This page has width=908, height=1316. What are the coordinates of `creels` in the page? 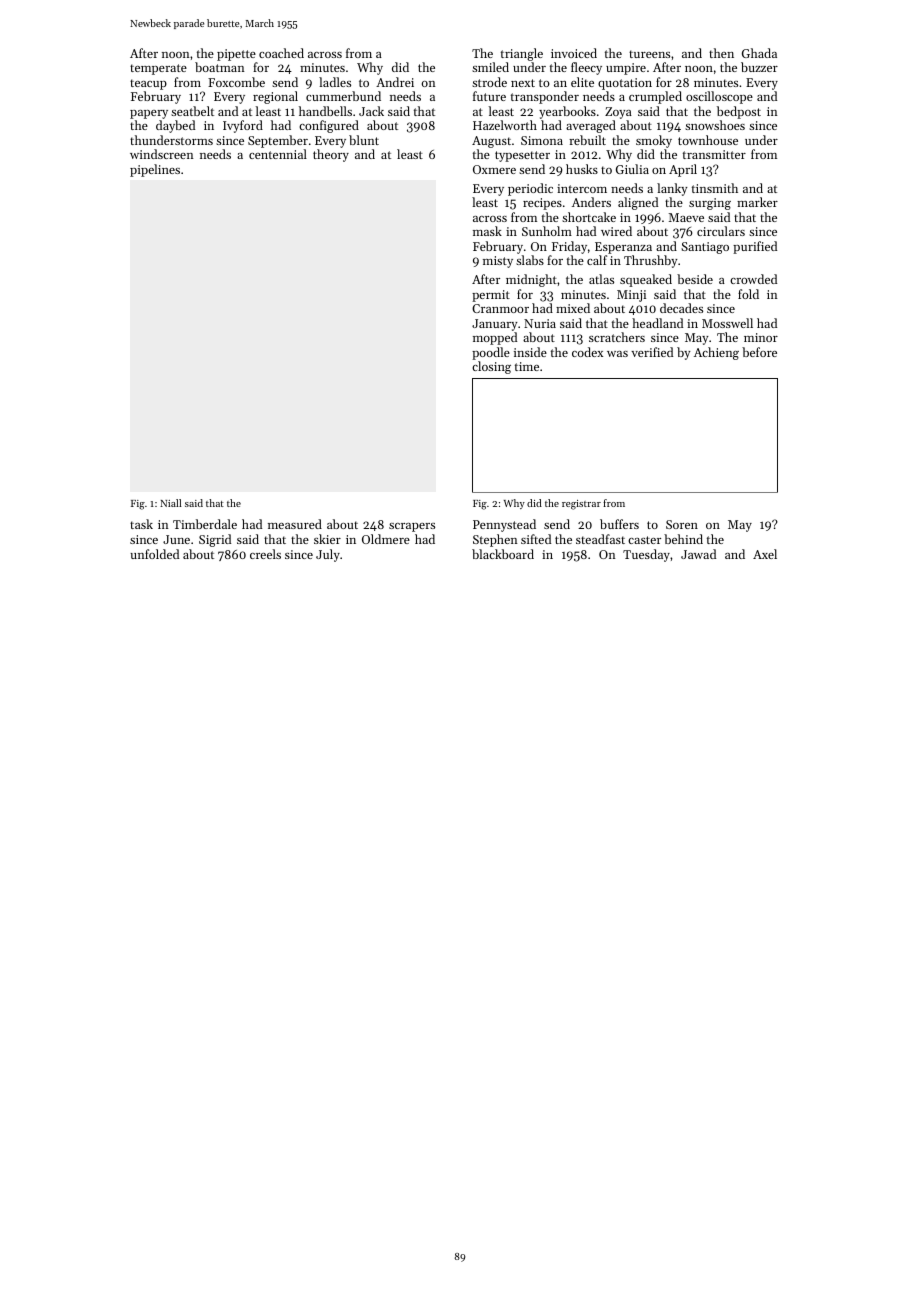 It's located at (265, 554).
